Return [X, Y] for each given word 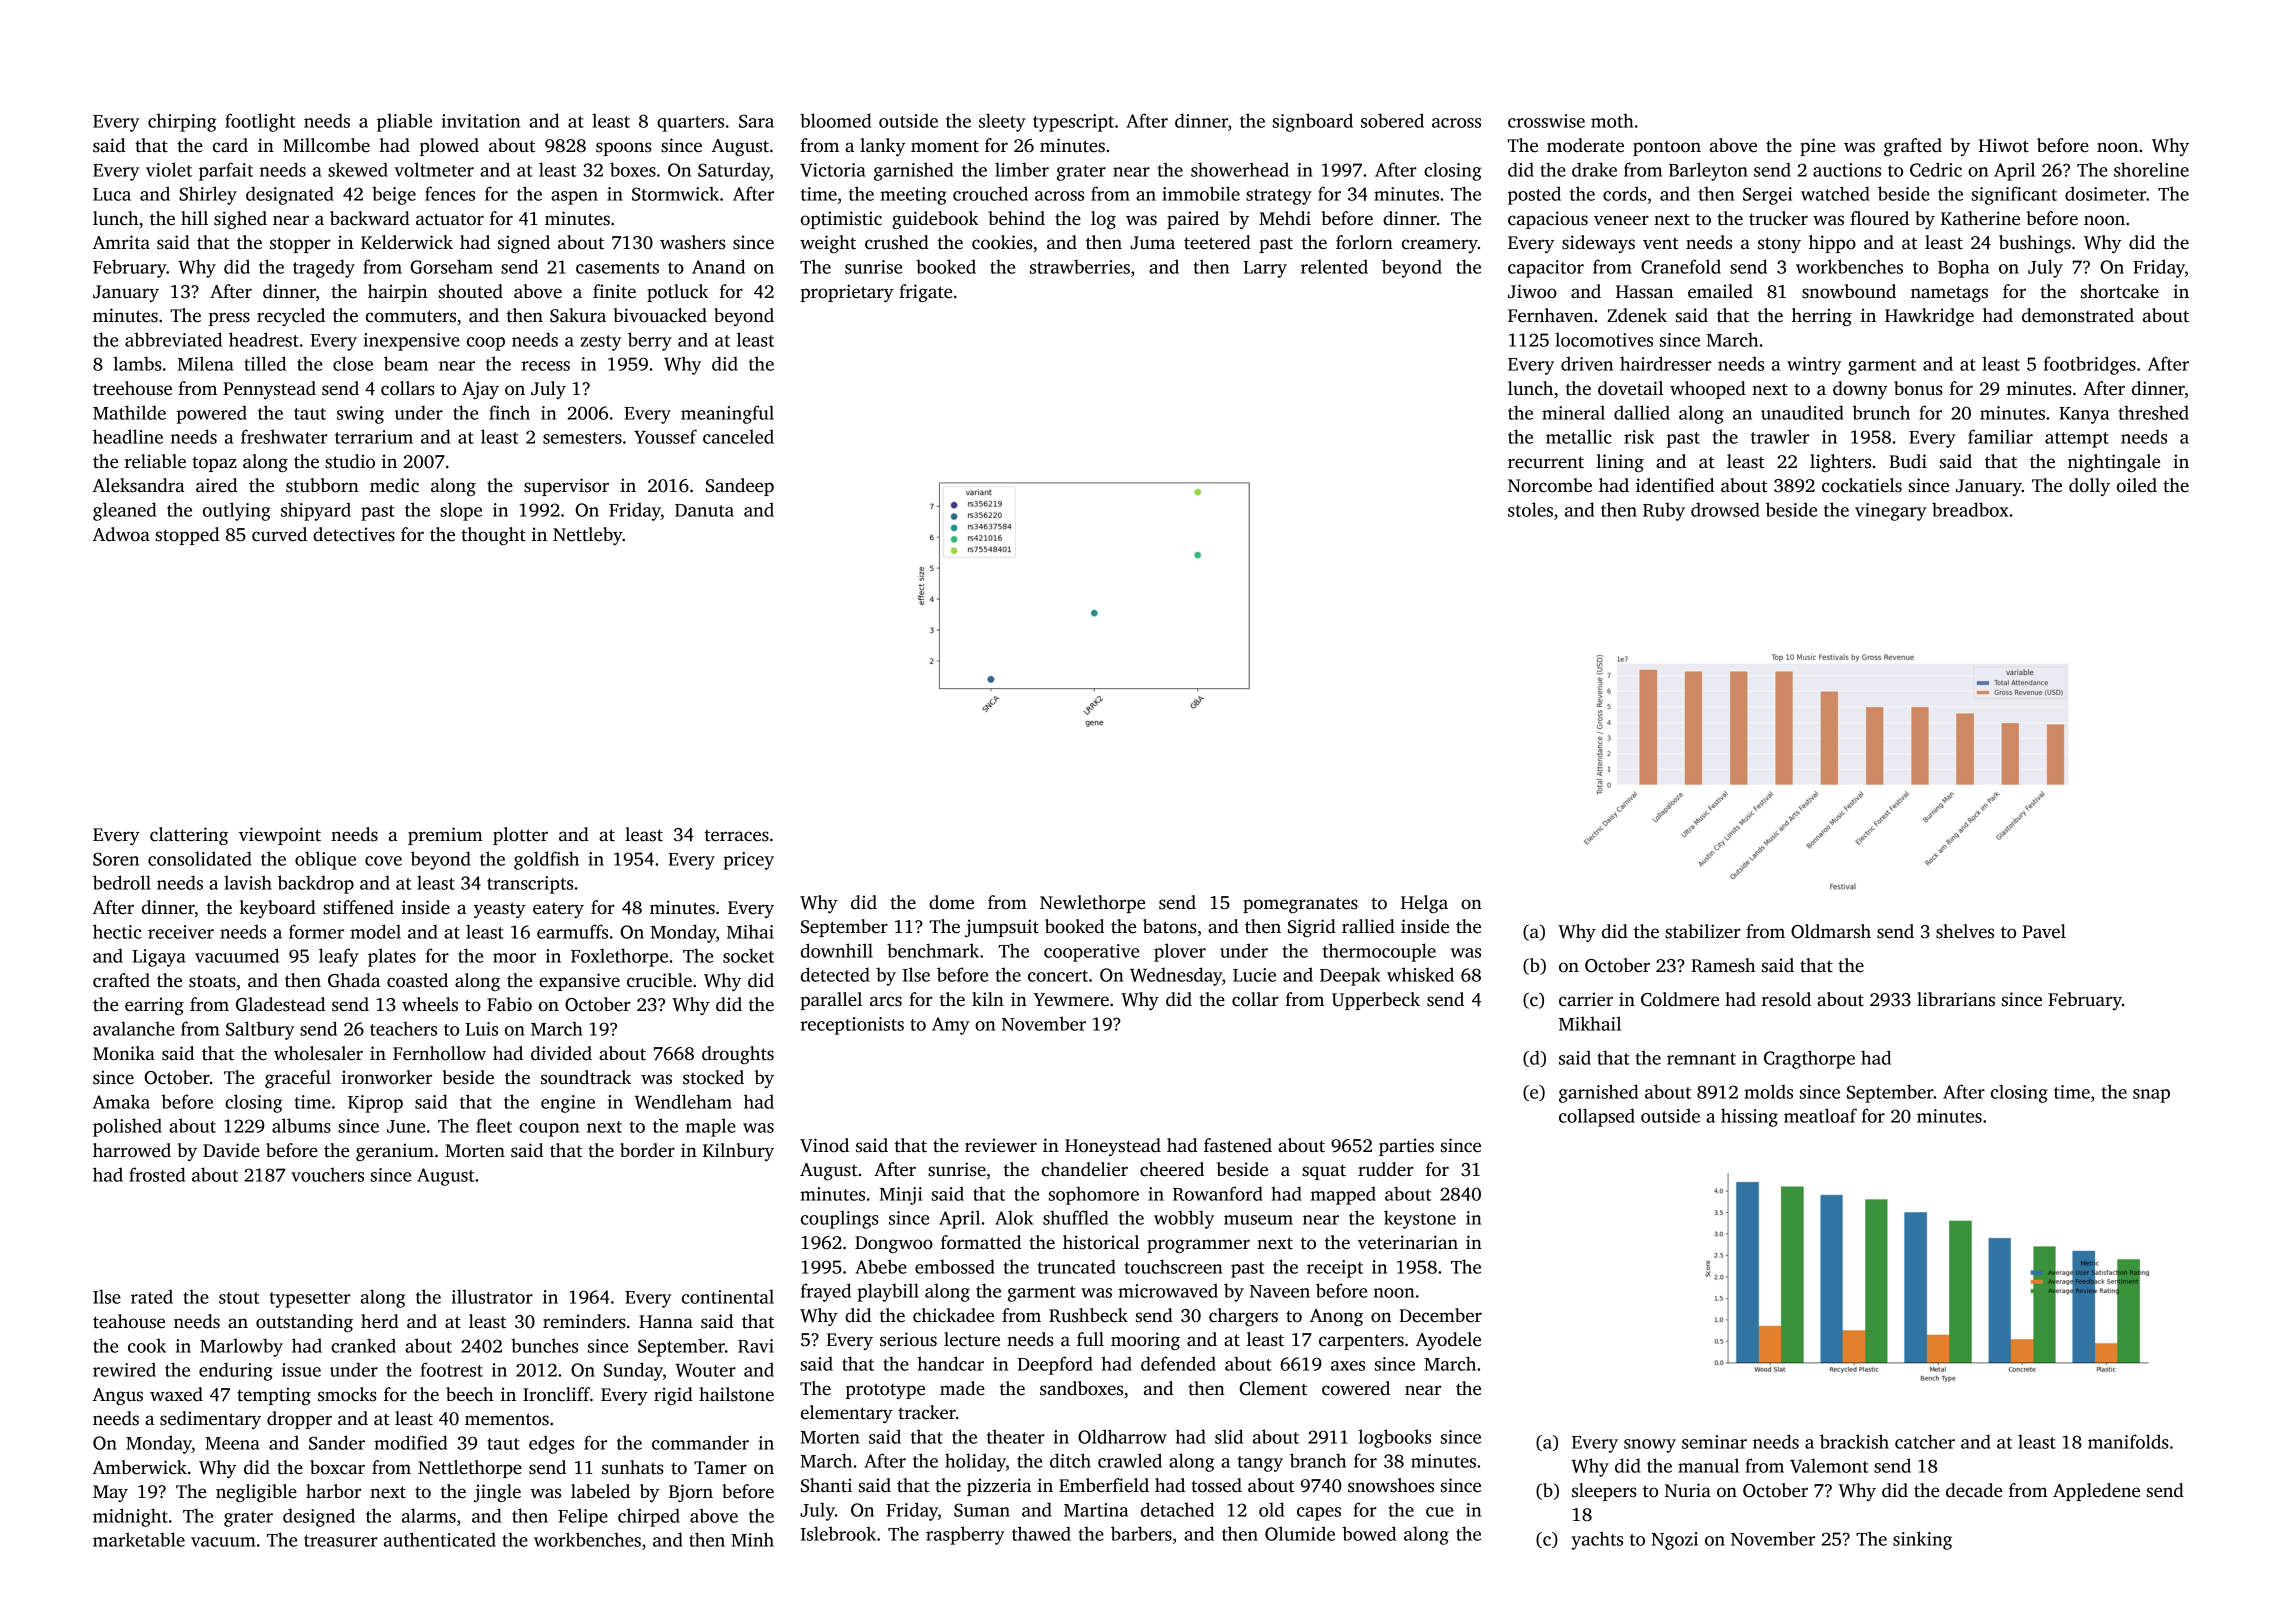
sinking [1922, 1540]
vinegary [1890, 512]
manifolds [2128, 1441]
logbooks [1395, 1438]
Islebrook [838, 1533]
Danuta [704, 510]
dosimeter [2105, 193]
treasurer [341, 1541]
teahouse [129, 1321]
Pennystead [269, 390]
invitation [481, 121]
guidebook [935, 220]
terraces [737, 836]
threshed [2154, 412]
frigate [925, 293]
